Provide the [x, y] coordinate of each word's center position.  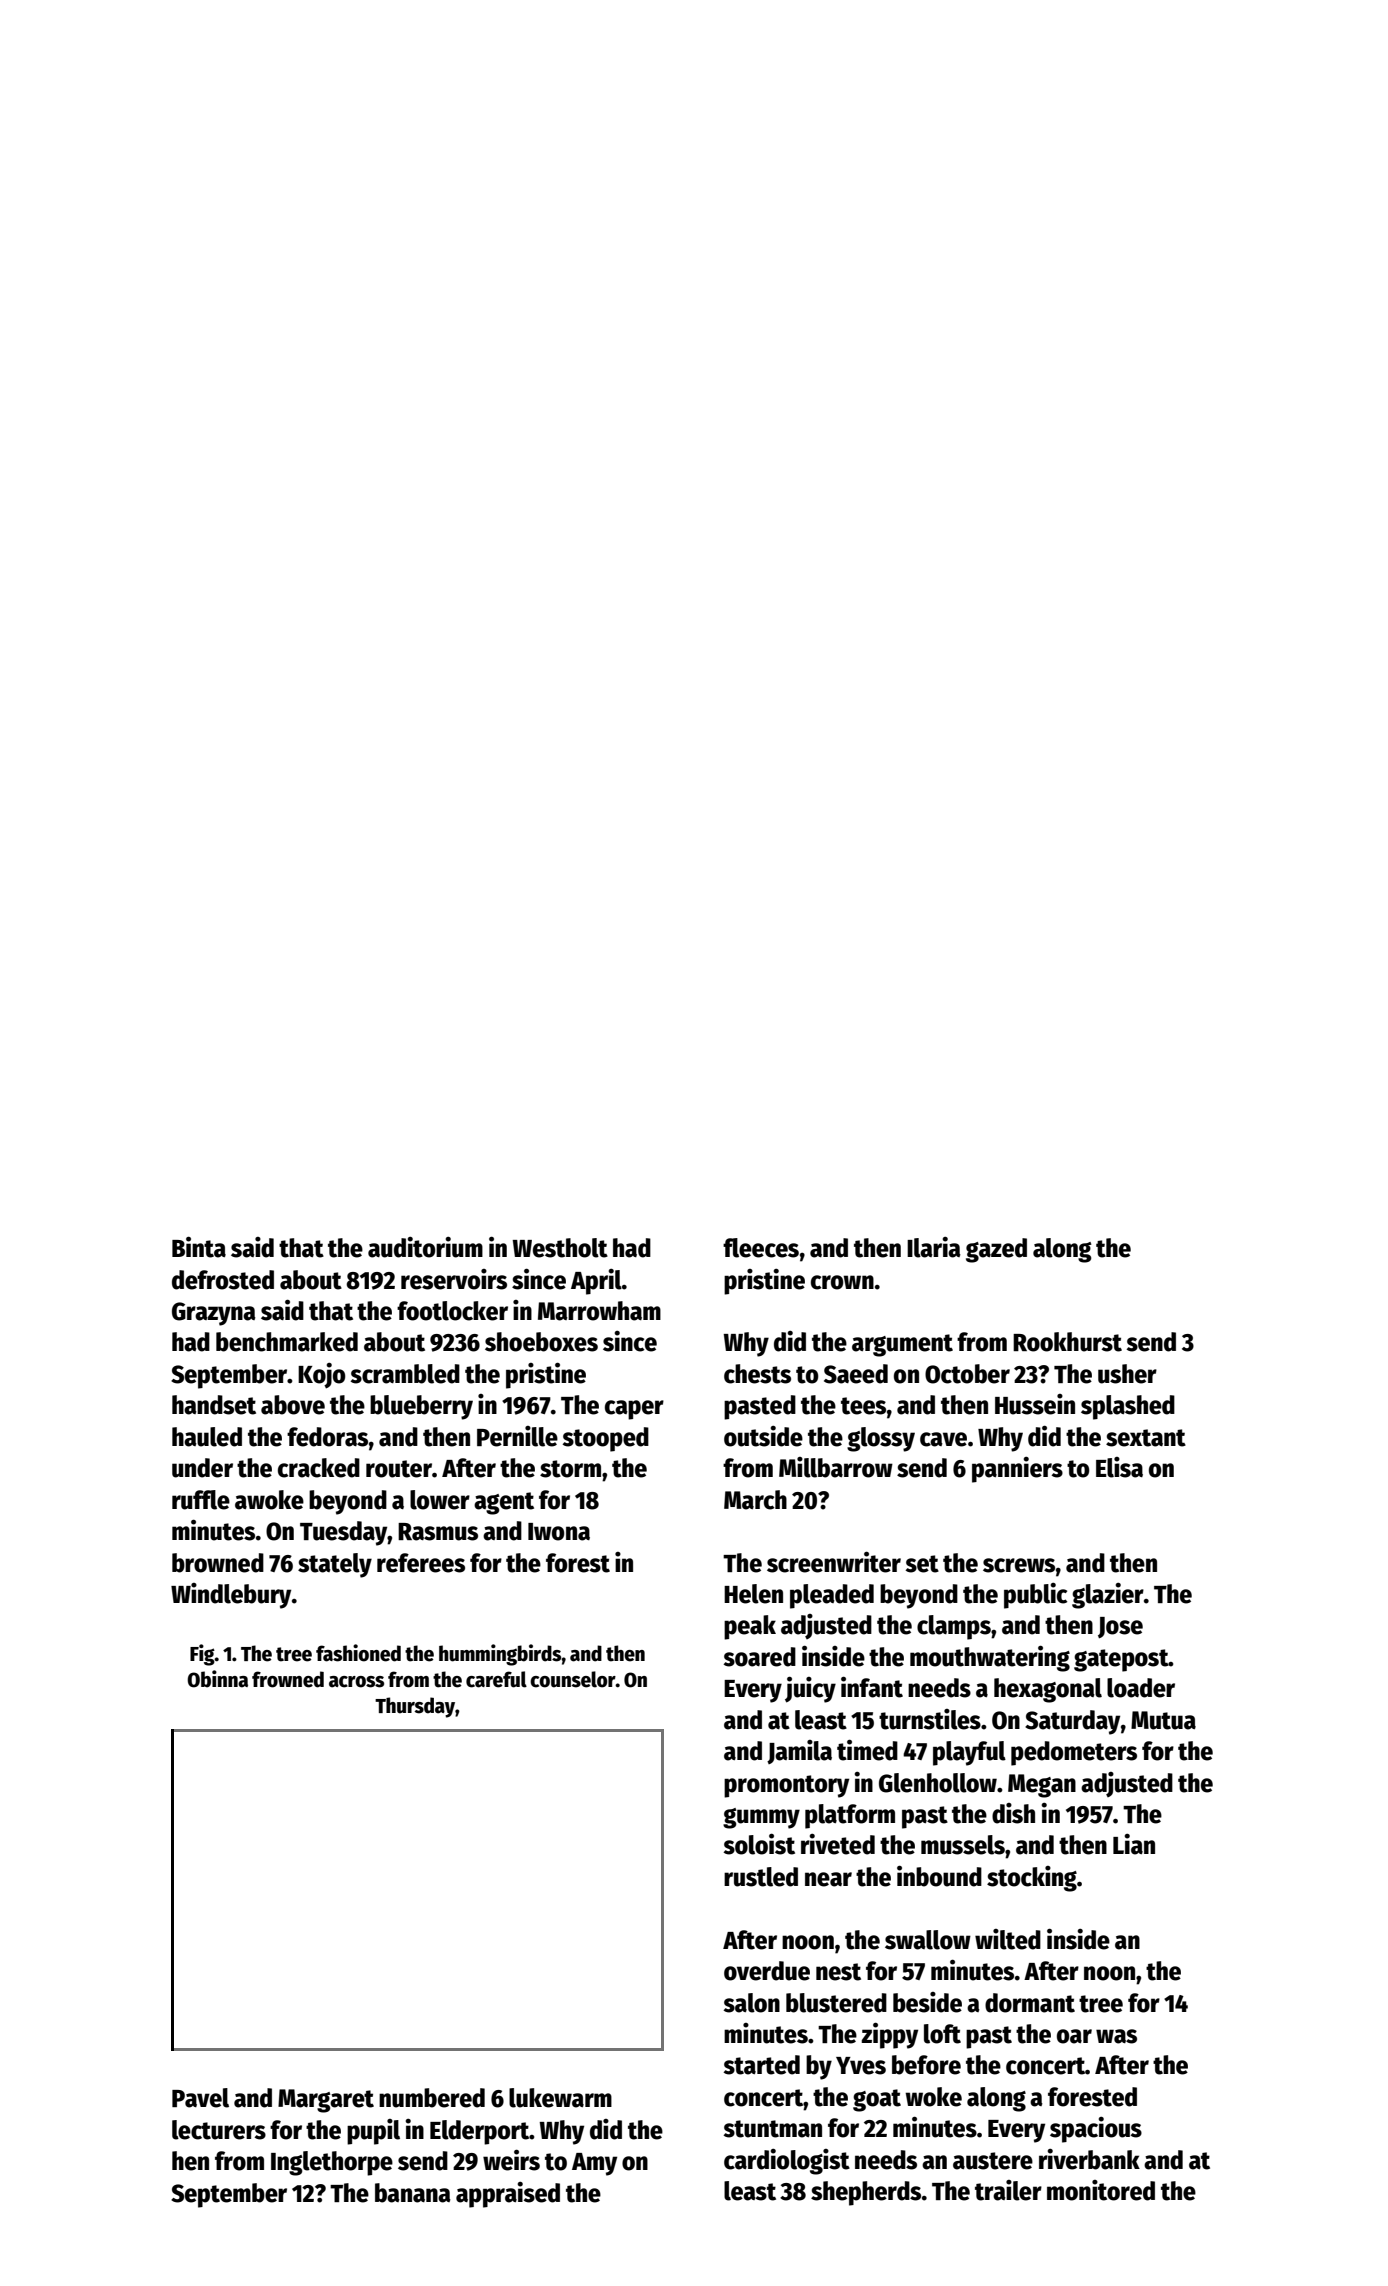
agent [504, 1503]
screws [1019, 1565]
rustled [761, 1877]
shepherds [866, 2193]
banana [413, 2193]
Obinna [217, 1679]
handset [214, 1405]
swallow [928, 1940]
